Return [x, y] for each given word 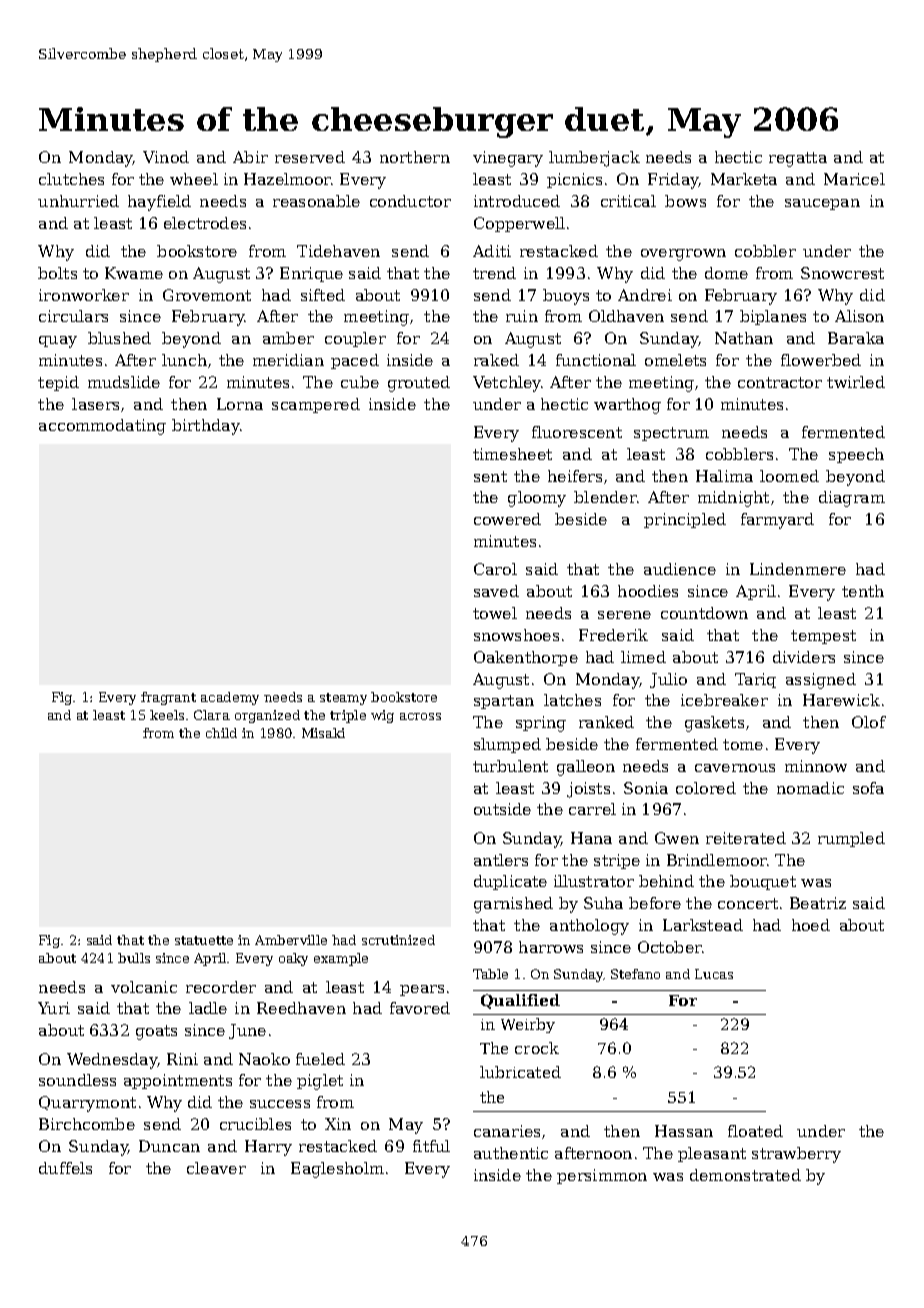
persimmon [602, 1176]
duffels [65, 1168]
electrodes [205, 223]
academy [230, 698]
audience [680, 569]
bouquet [763, 882]
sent [490, 476]
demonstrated [745, 1175]
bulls [134, 958]
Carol [495, 569]
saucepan [822, 204]
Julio [668, 680]
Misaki [323, 733]
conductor [410, 201]
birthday [206, 427]
